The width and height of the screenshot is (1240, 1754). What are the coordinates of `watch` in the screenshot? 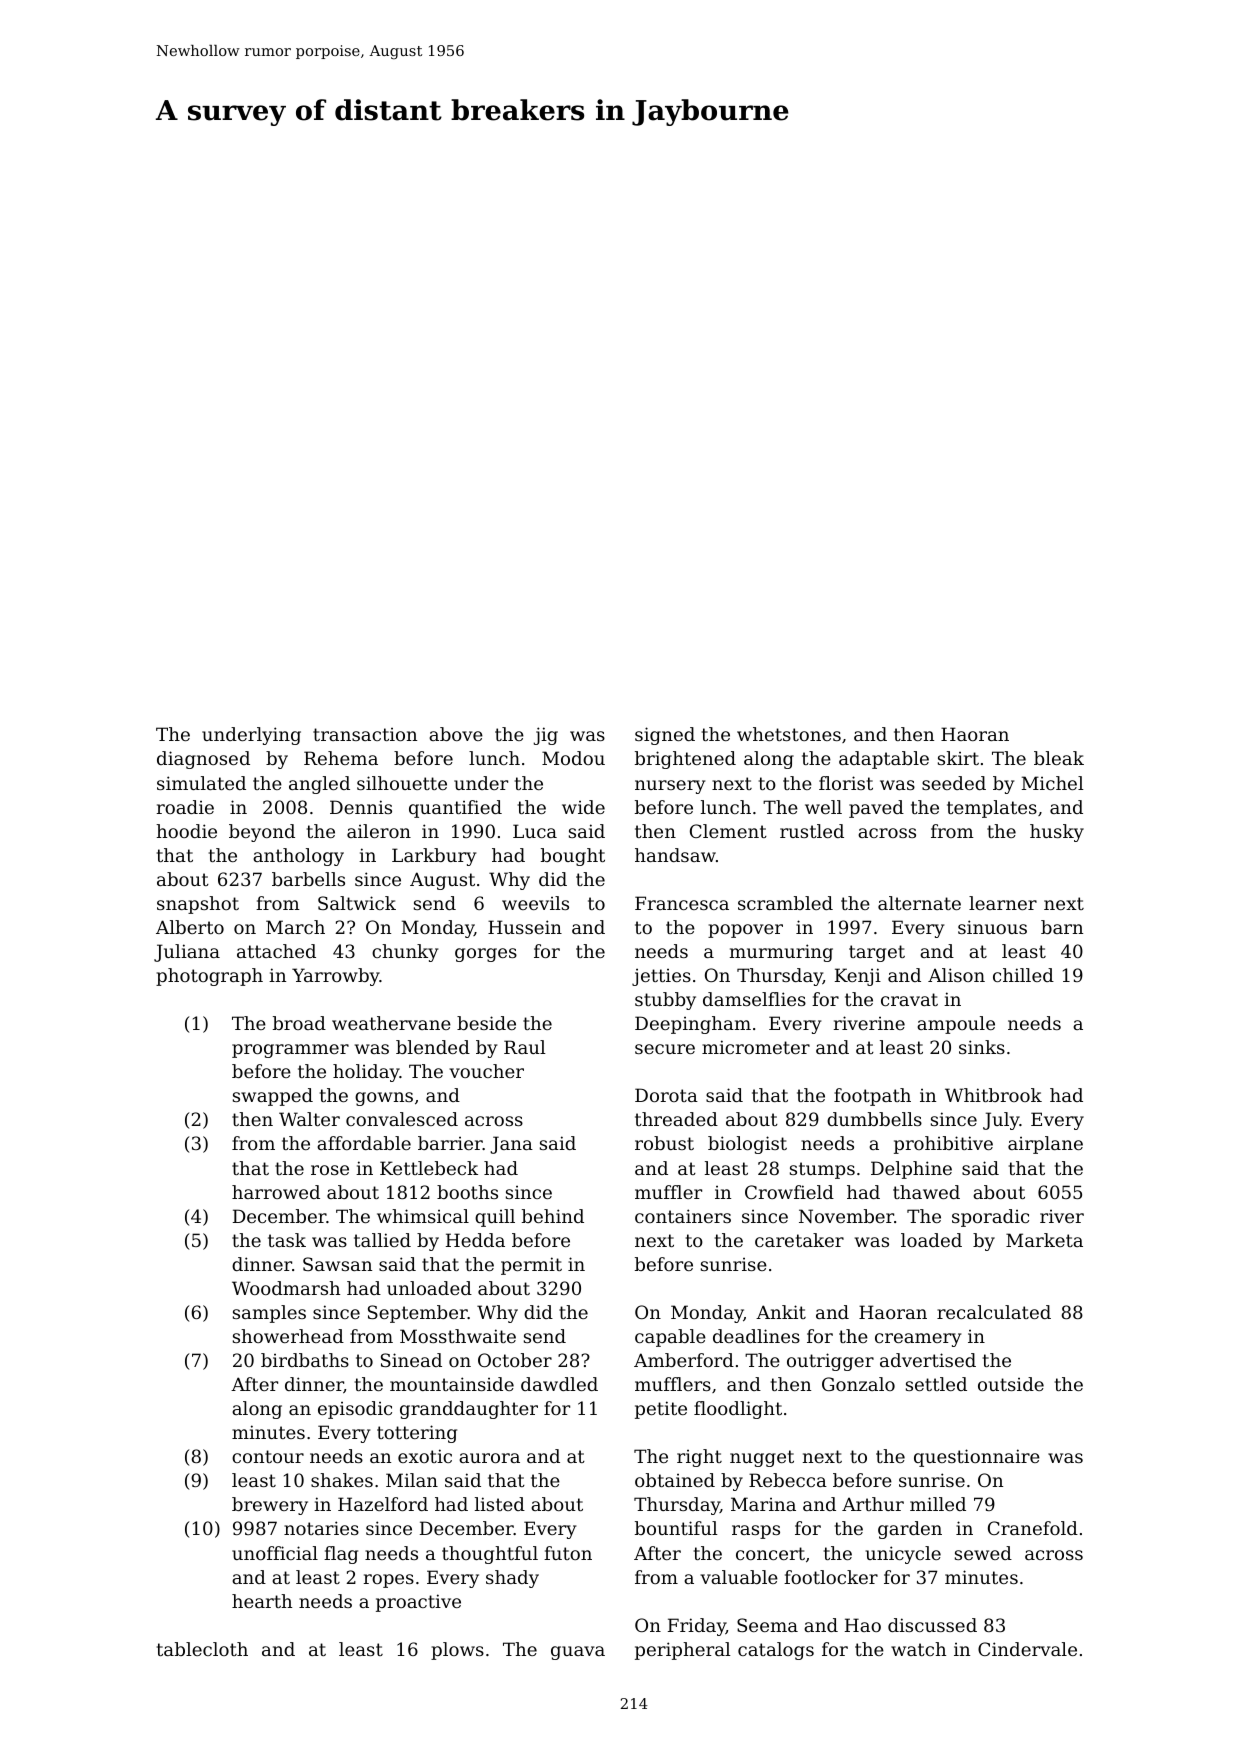 It's located at (918, 1649).
